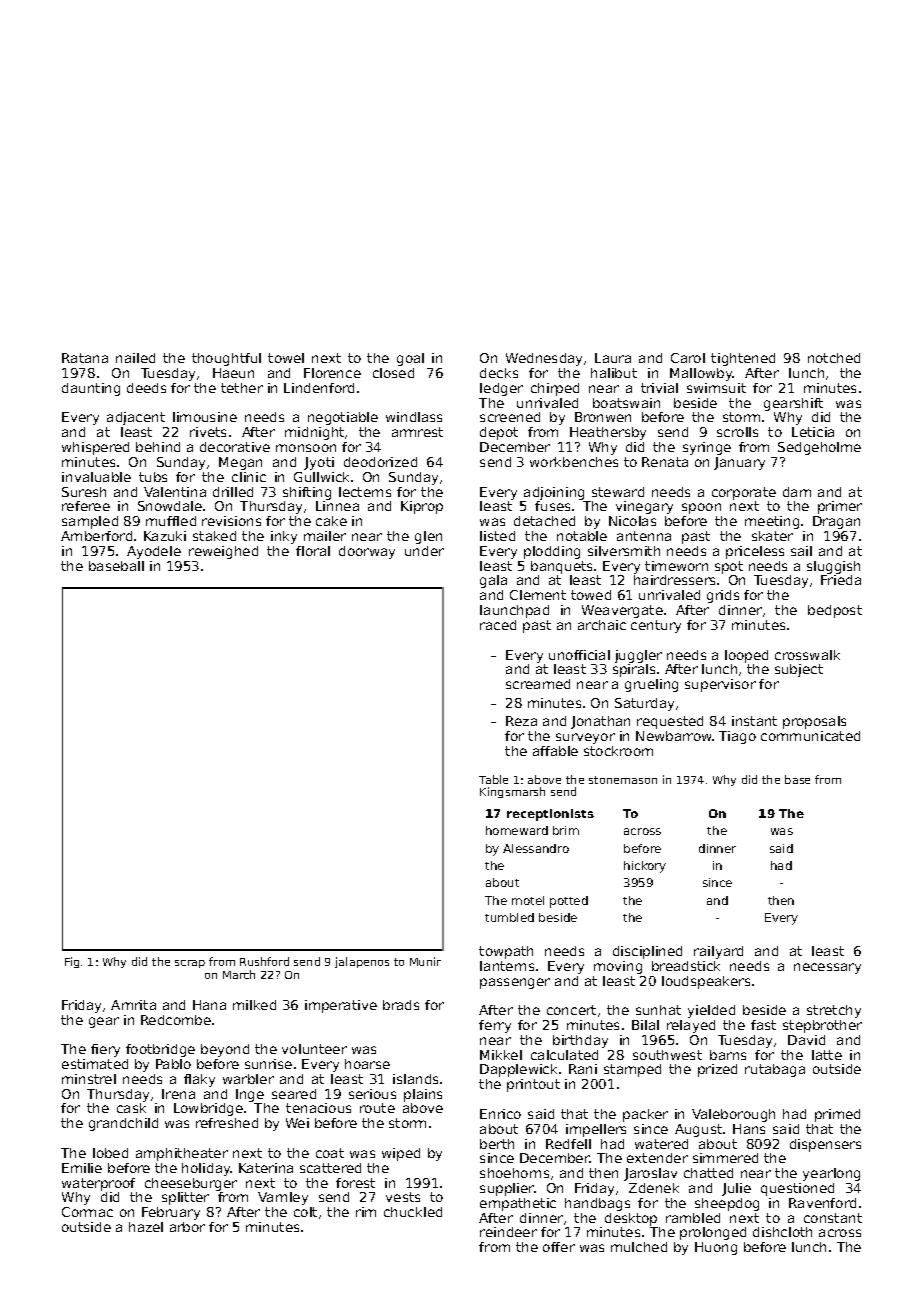  I want to click on raced, so click(498, 625).
